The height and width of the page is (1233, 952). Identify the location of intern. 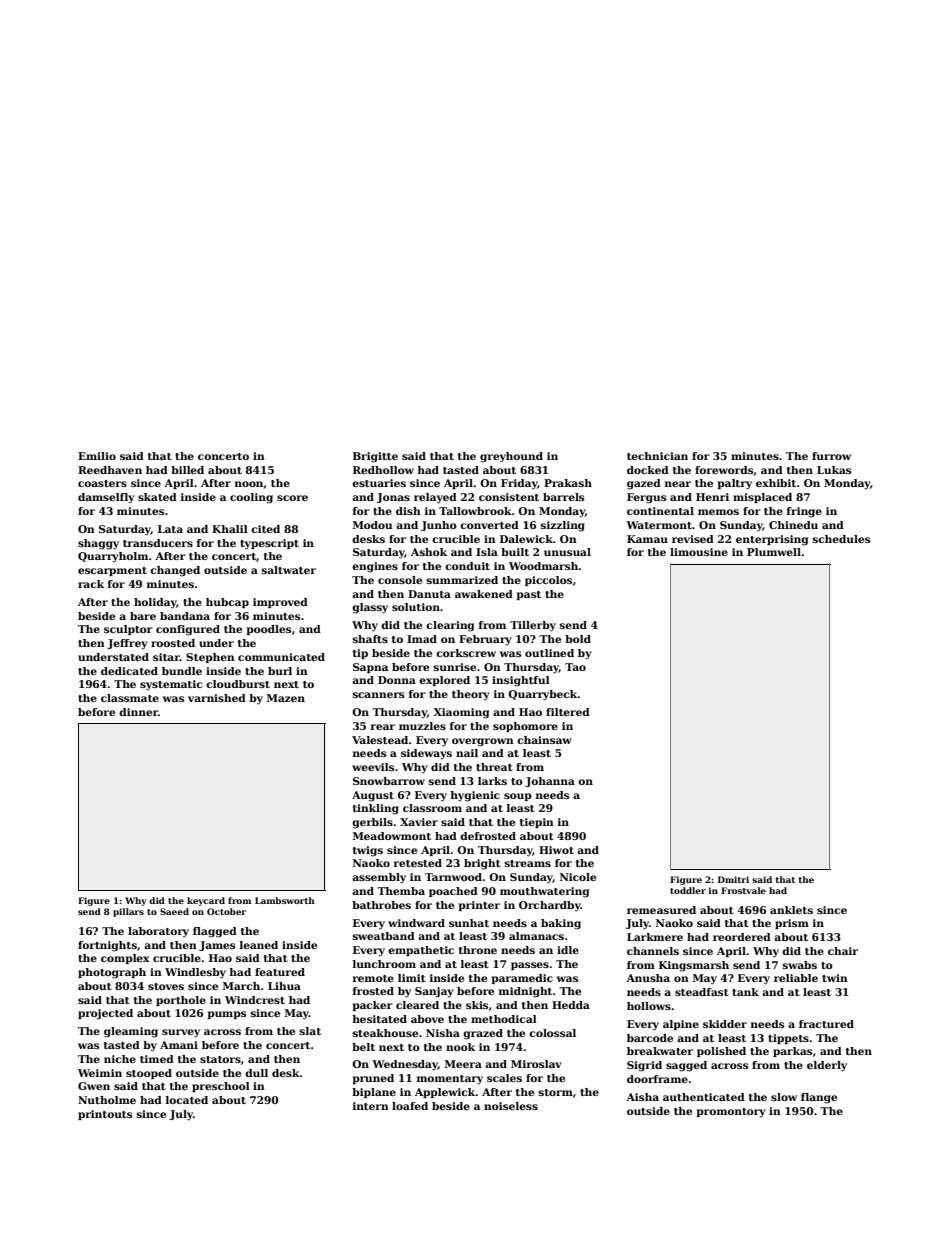
(371, 1106).
